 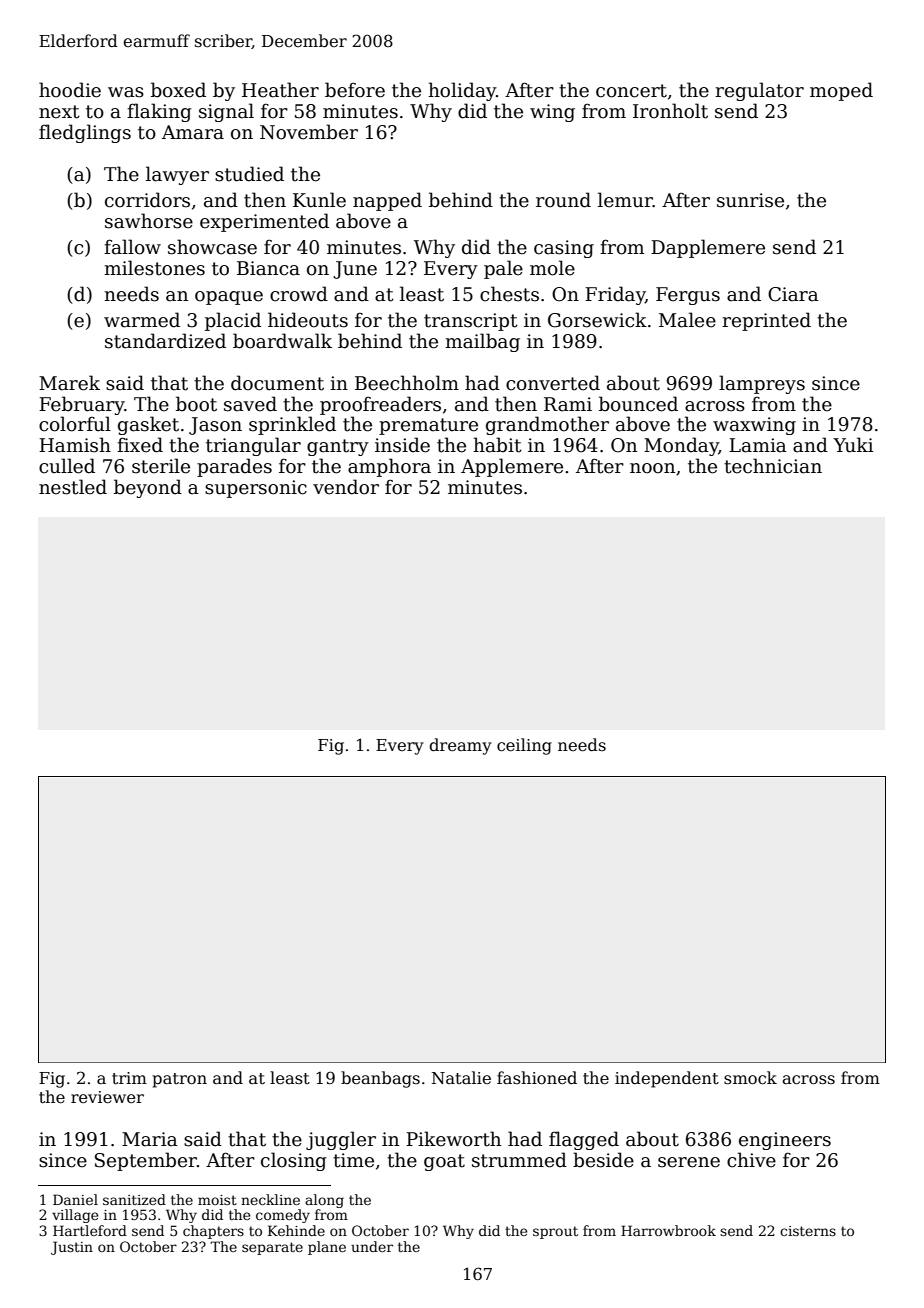 What do you see at coordinates (670, 111) in the screenshot?
I see `Ironholt` at bounding box center [670, 111].
